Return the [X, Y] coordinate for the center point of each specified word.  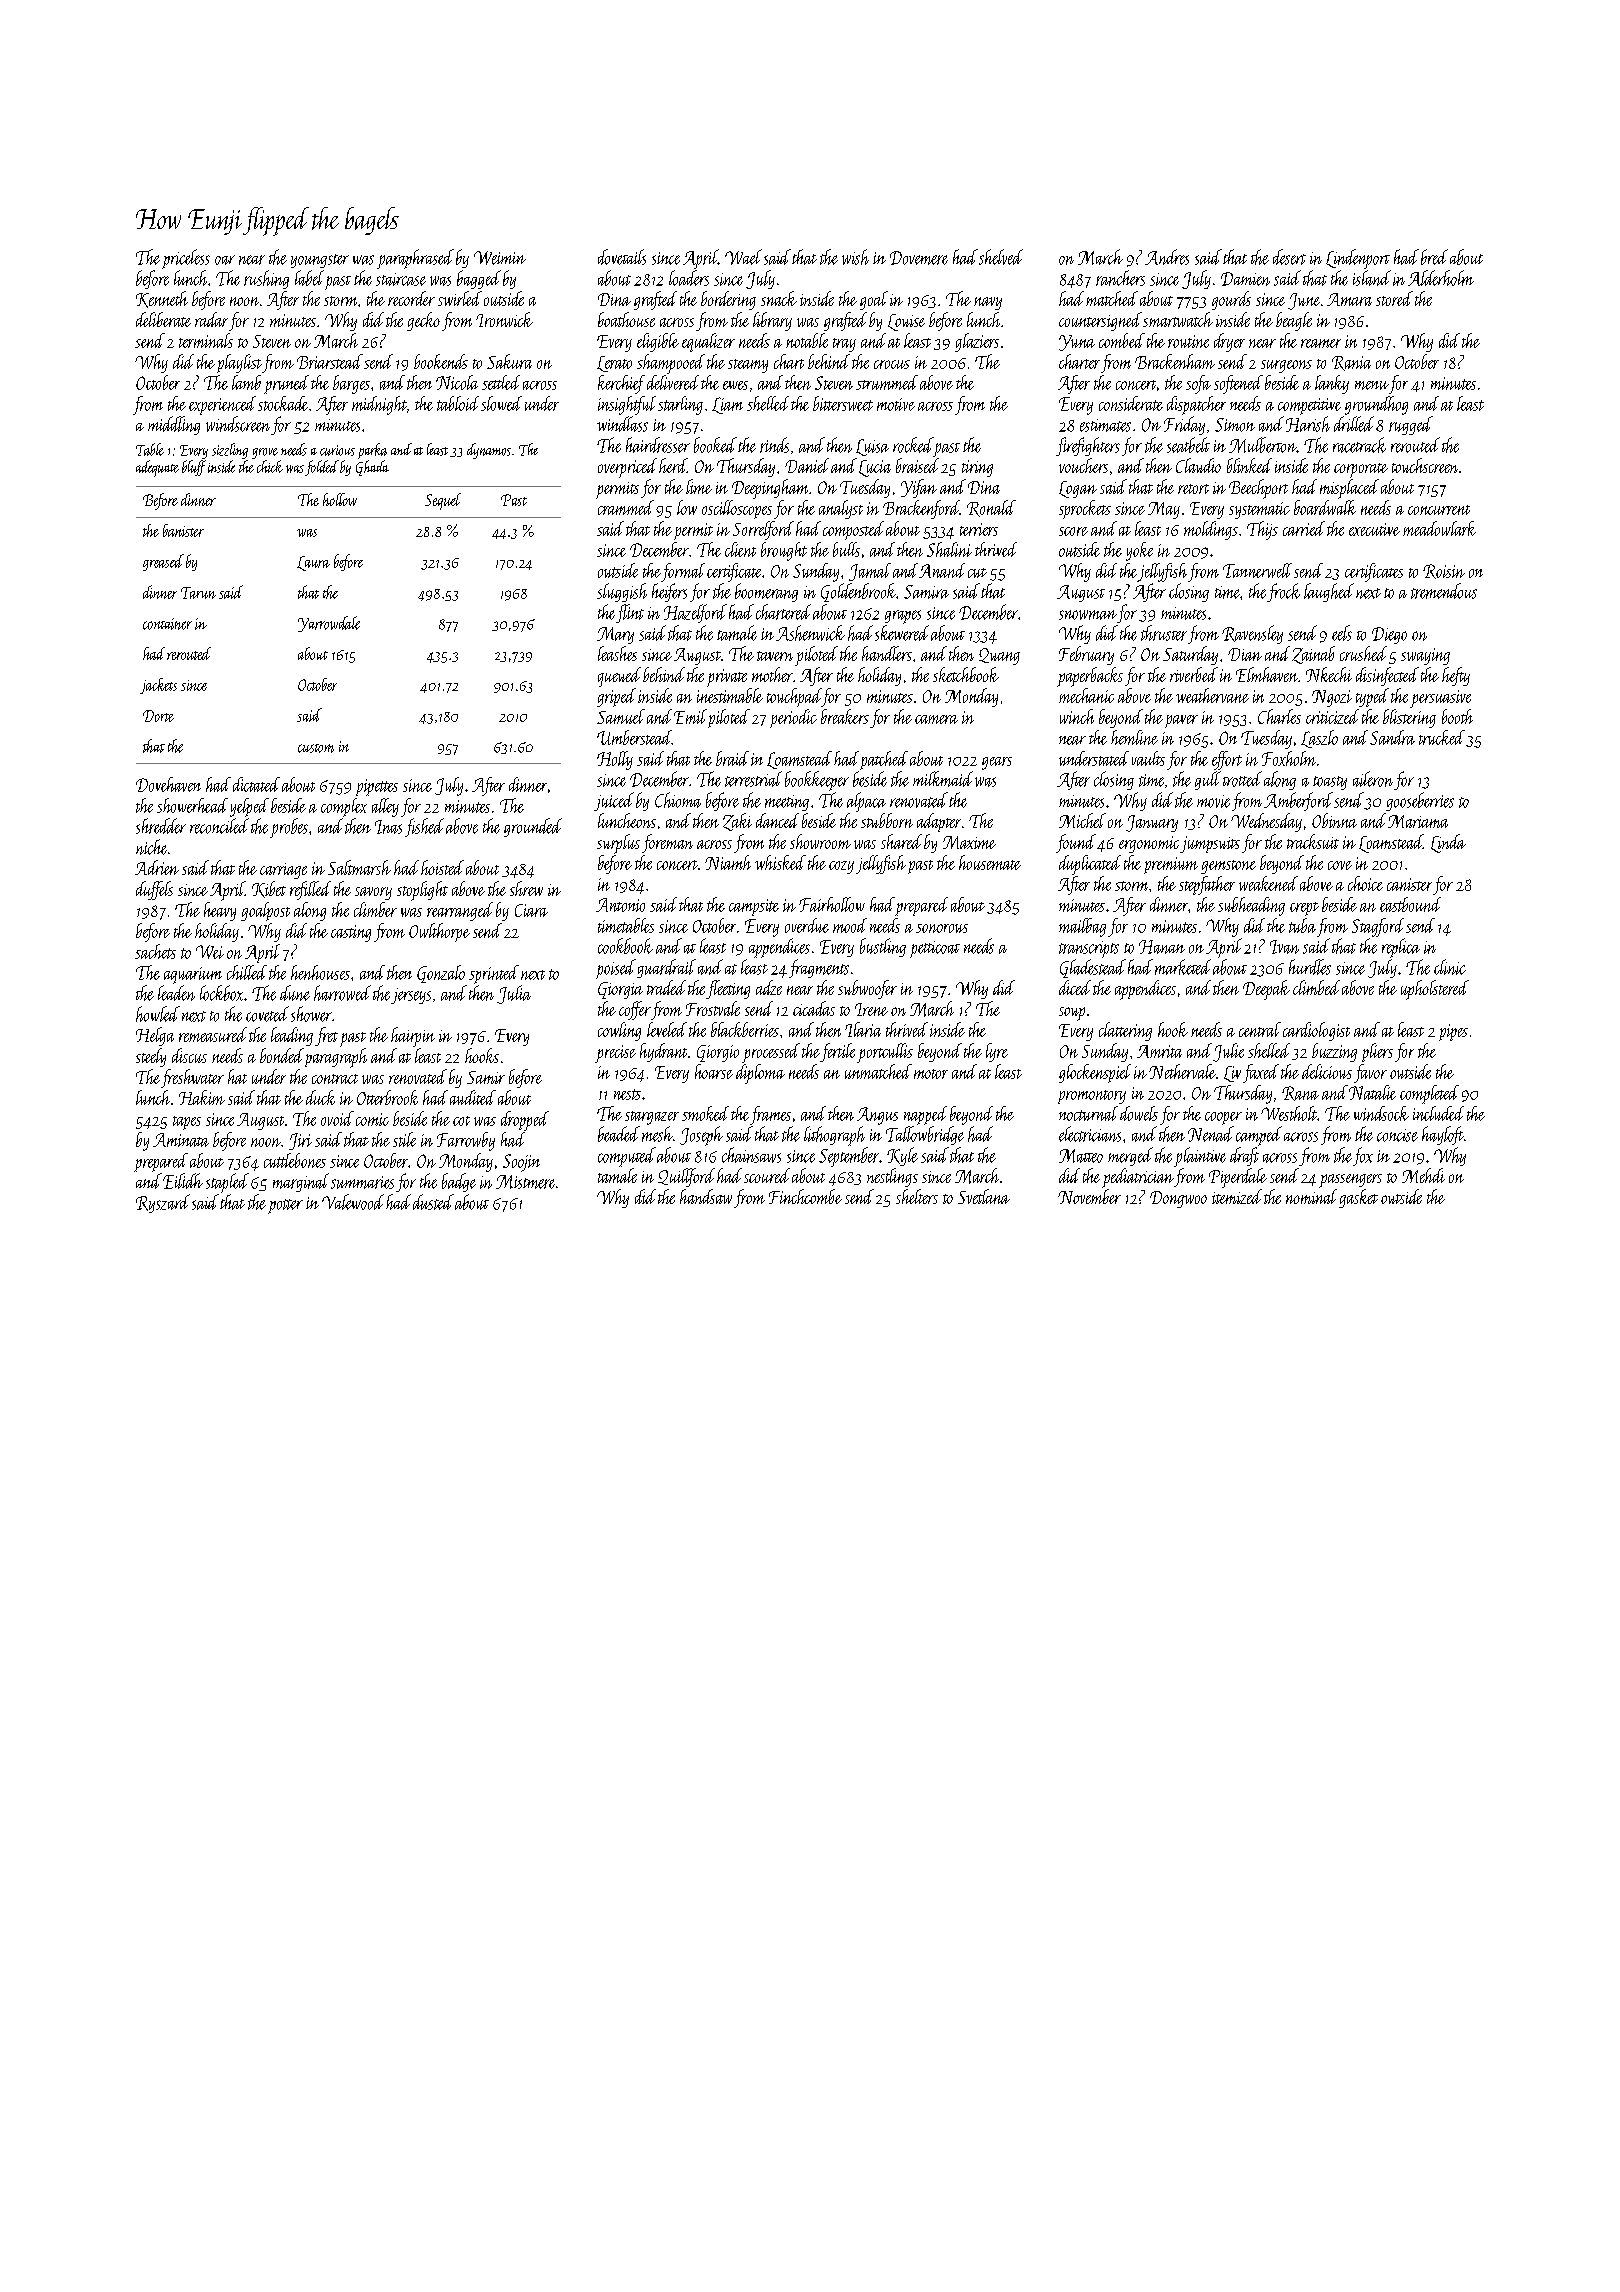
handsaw [706, 1196]
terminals [206, 340]
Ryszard [163, 1203]
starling [680, 405]
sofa [1198, 384]
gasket [1358, 1198]
